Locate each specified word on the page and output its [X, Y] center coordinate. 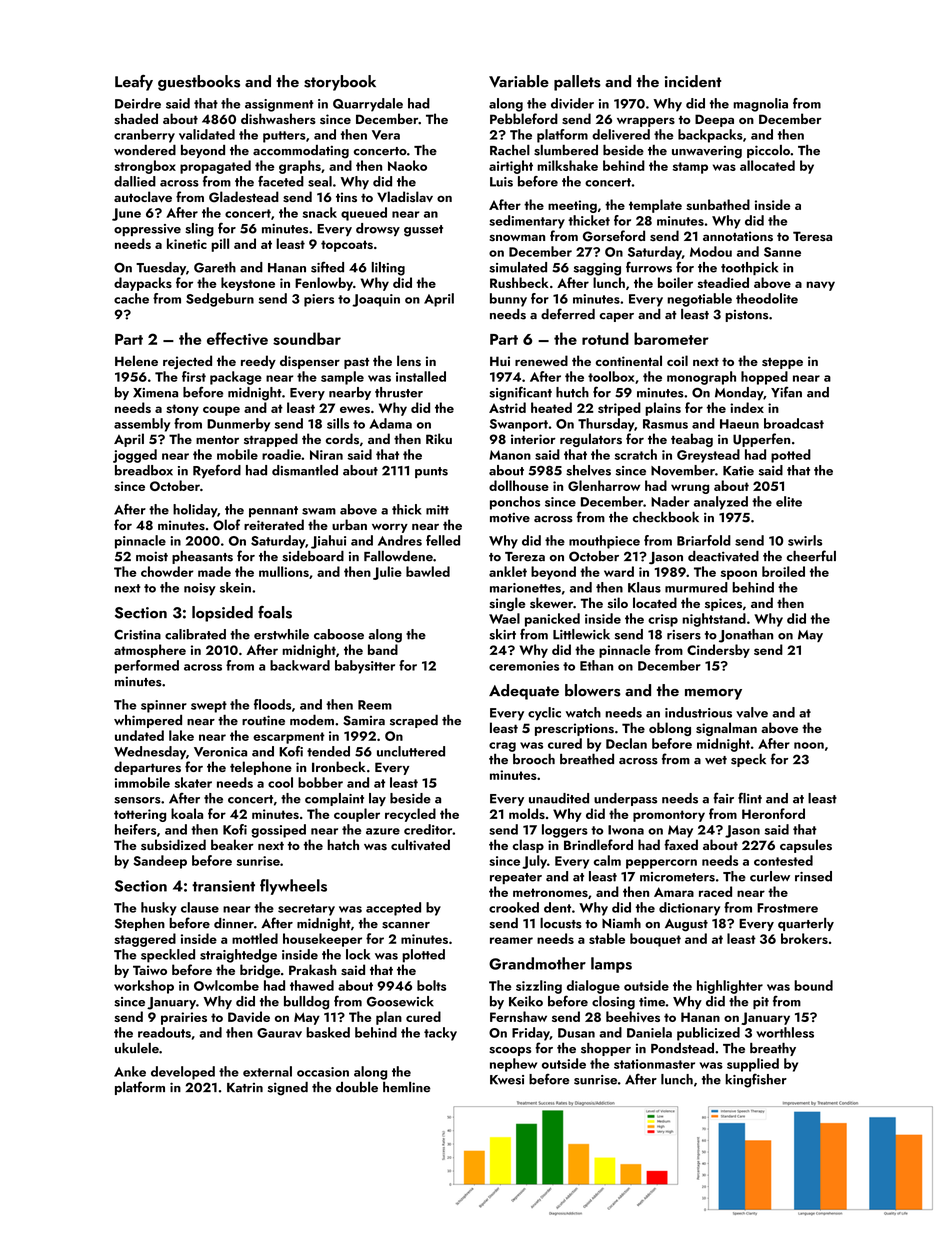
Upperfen [761, 440]
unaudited [559, 798]
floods [272, 704]
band [383, 649]
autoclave [143, 196]
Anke [130, 1071]
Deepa [714, 120]
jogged [135, 456]
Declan [626, 743]
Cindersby [718, 651]
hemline [407, 1087]
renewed [541, 360]
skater [193, 782]
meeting [572, 206]
